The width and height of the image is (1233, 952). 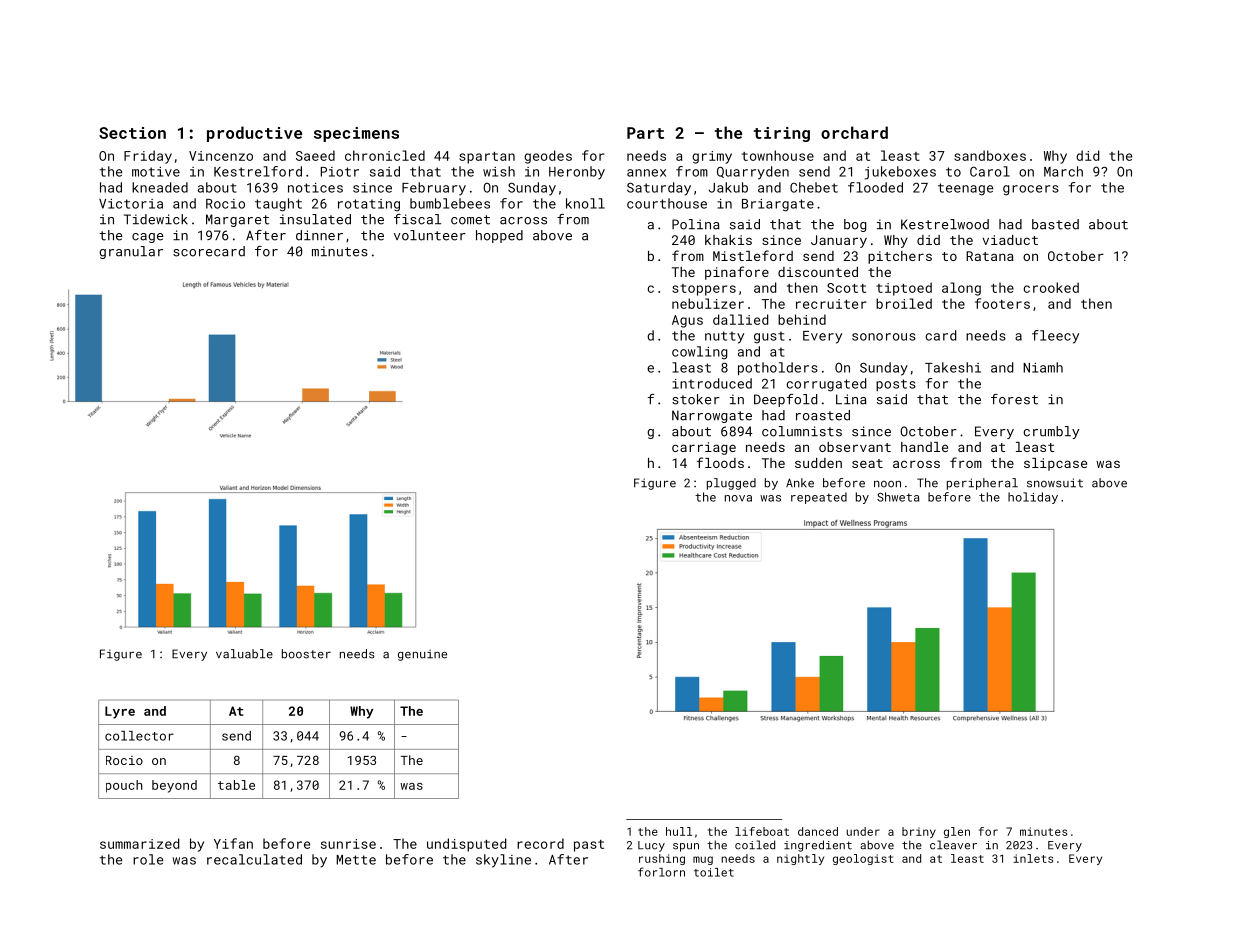 What do you see at coordinates (131, 252) in the image?
I see `granular` at bounding box center [131, 252].
